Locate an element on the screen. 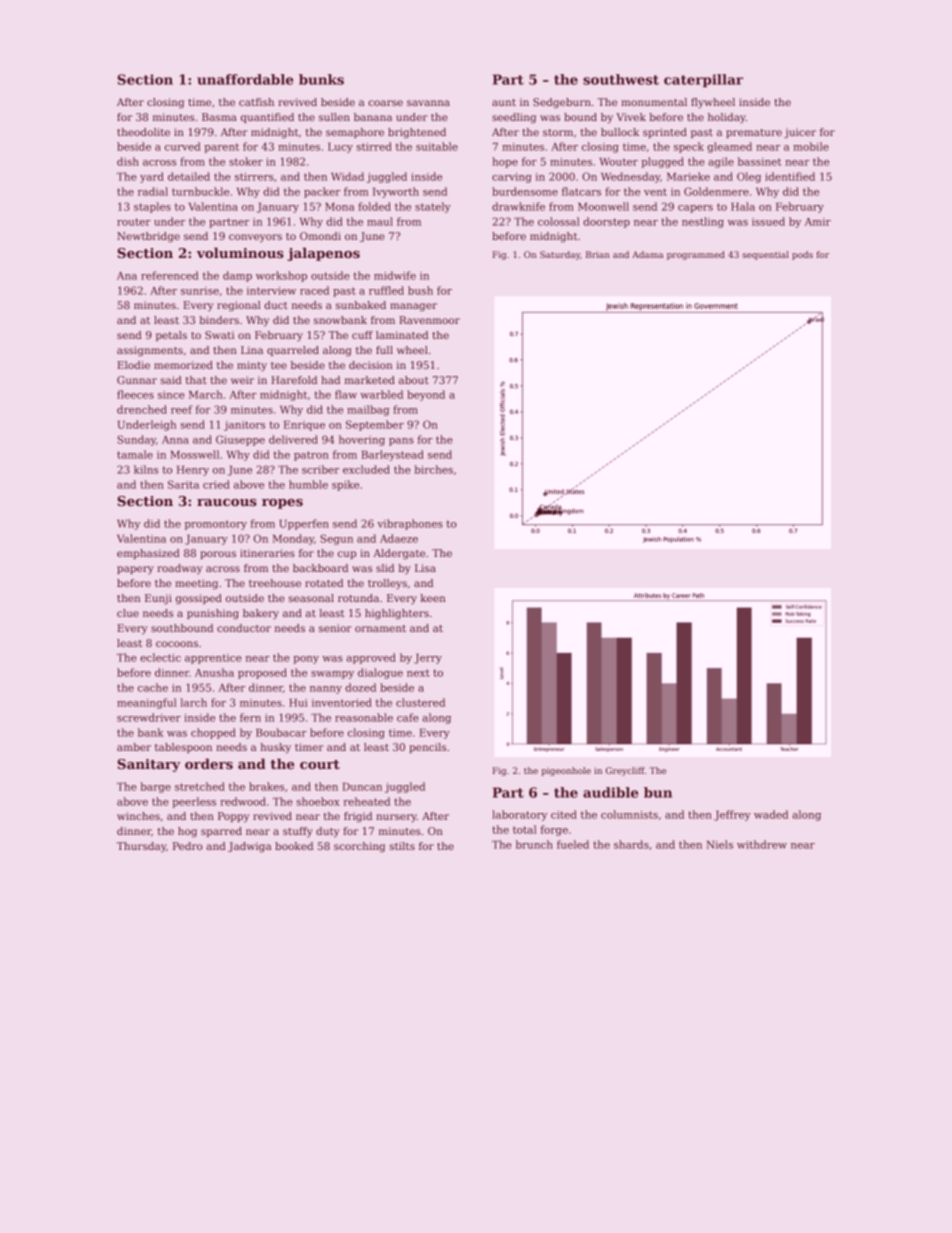 This screenshot has height=1233, width=952. Lisa is located at coordinates (425, 568).
